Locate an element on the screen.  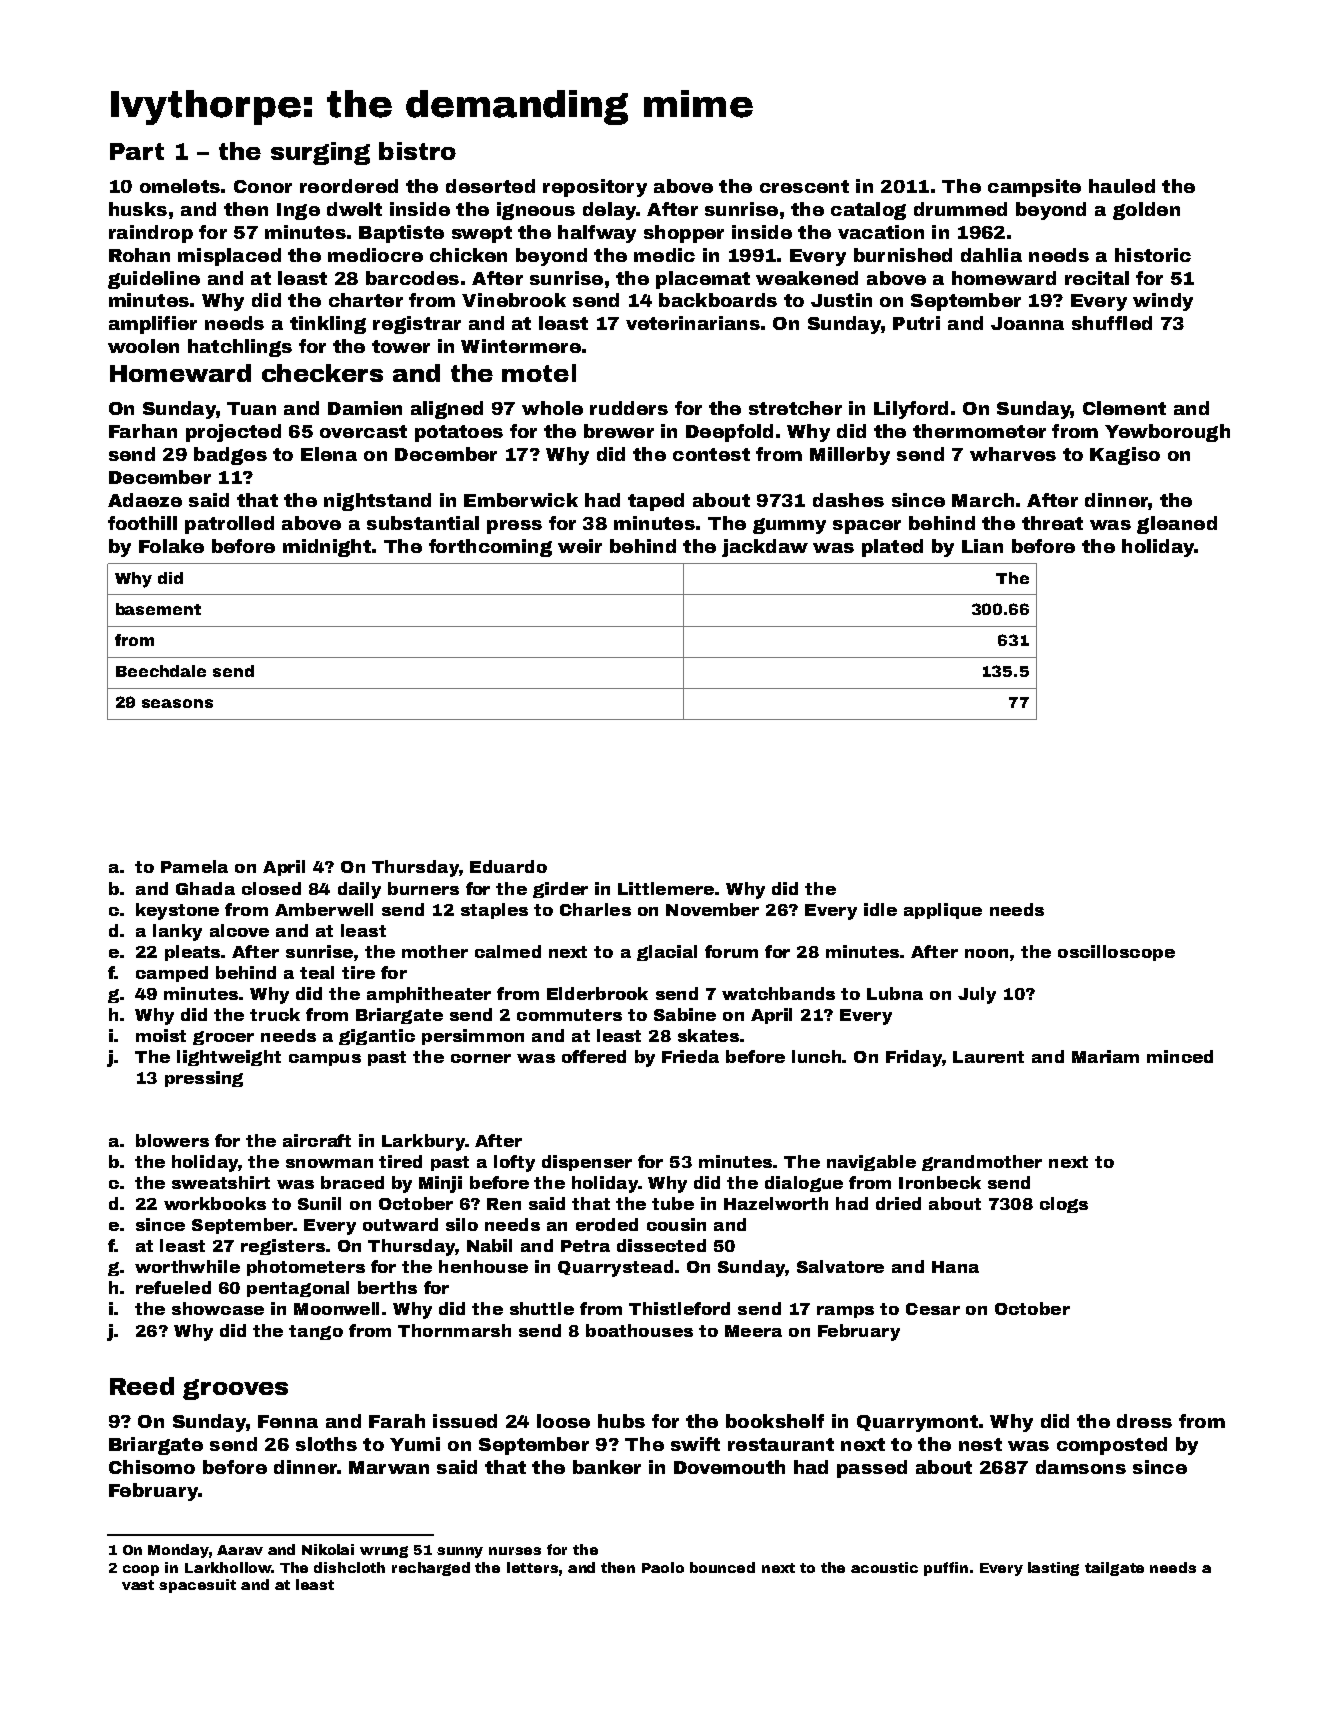
jackdaw is located at coordinates (765, 548).
